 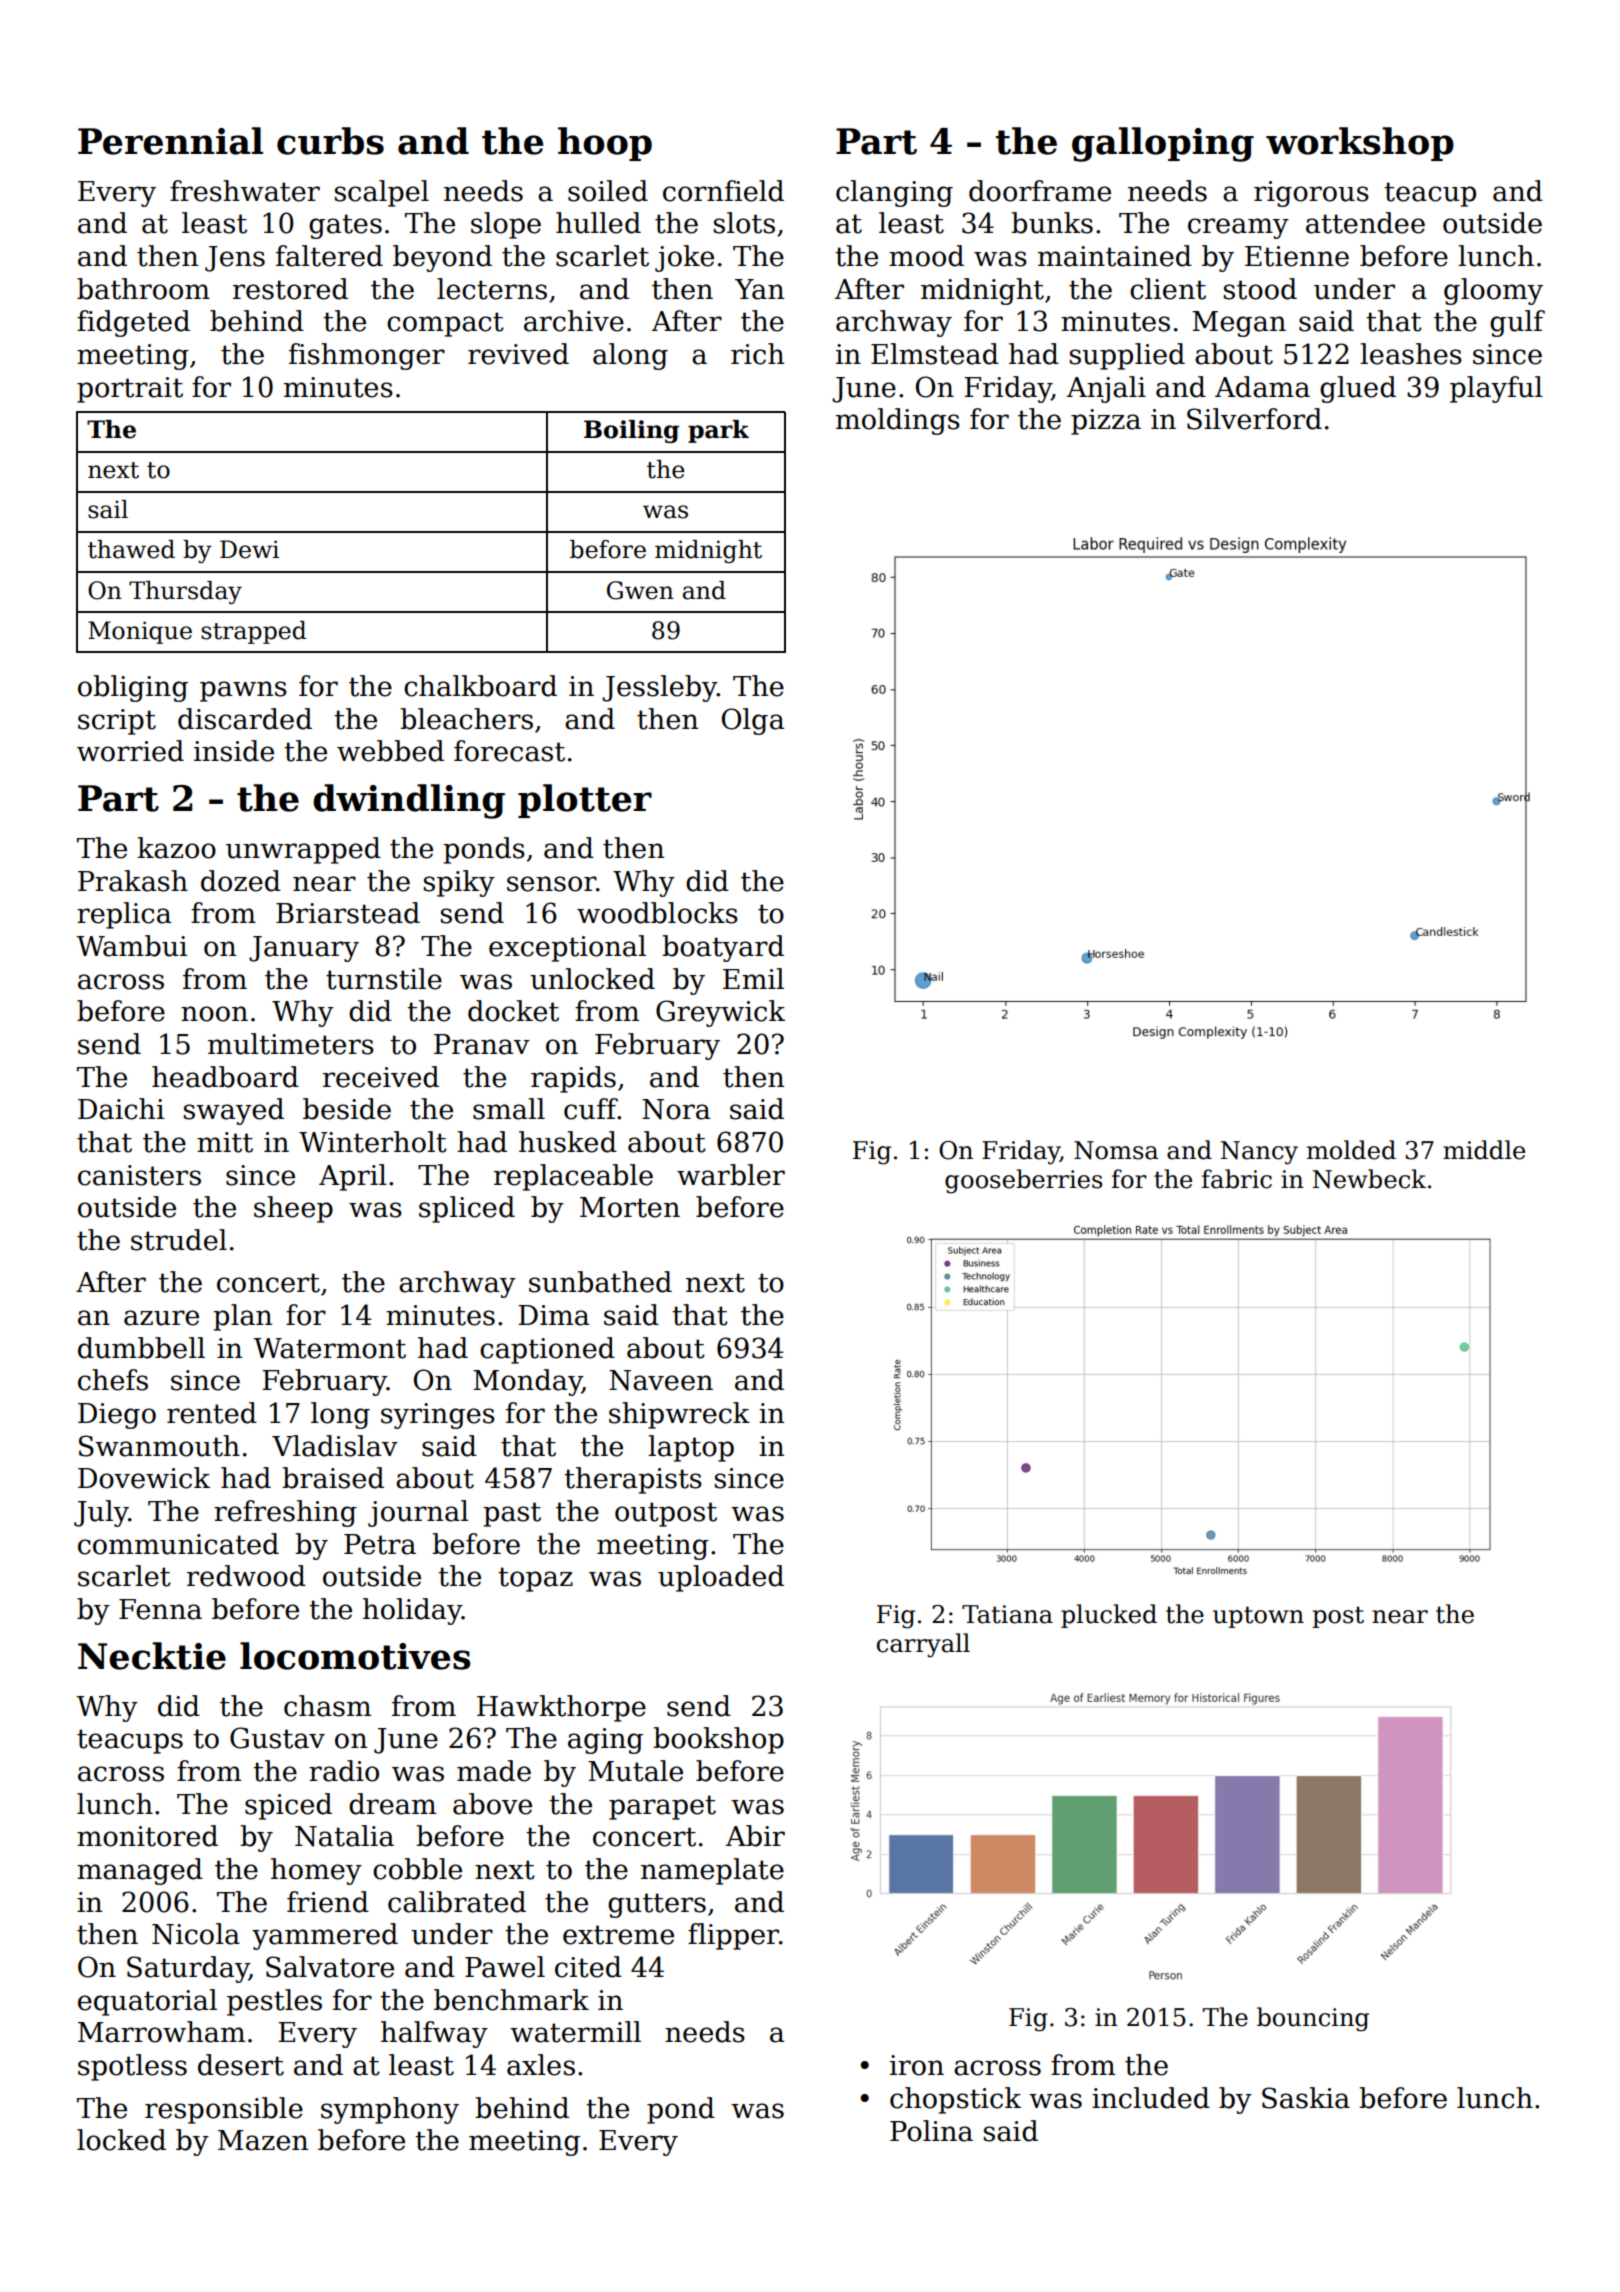 I want to click on Newbeck, so click(x=1369, y=1179).
